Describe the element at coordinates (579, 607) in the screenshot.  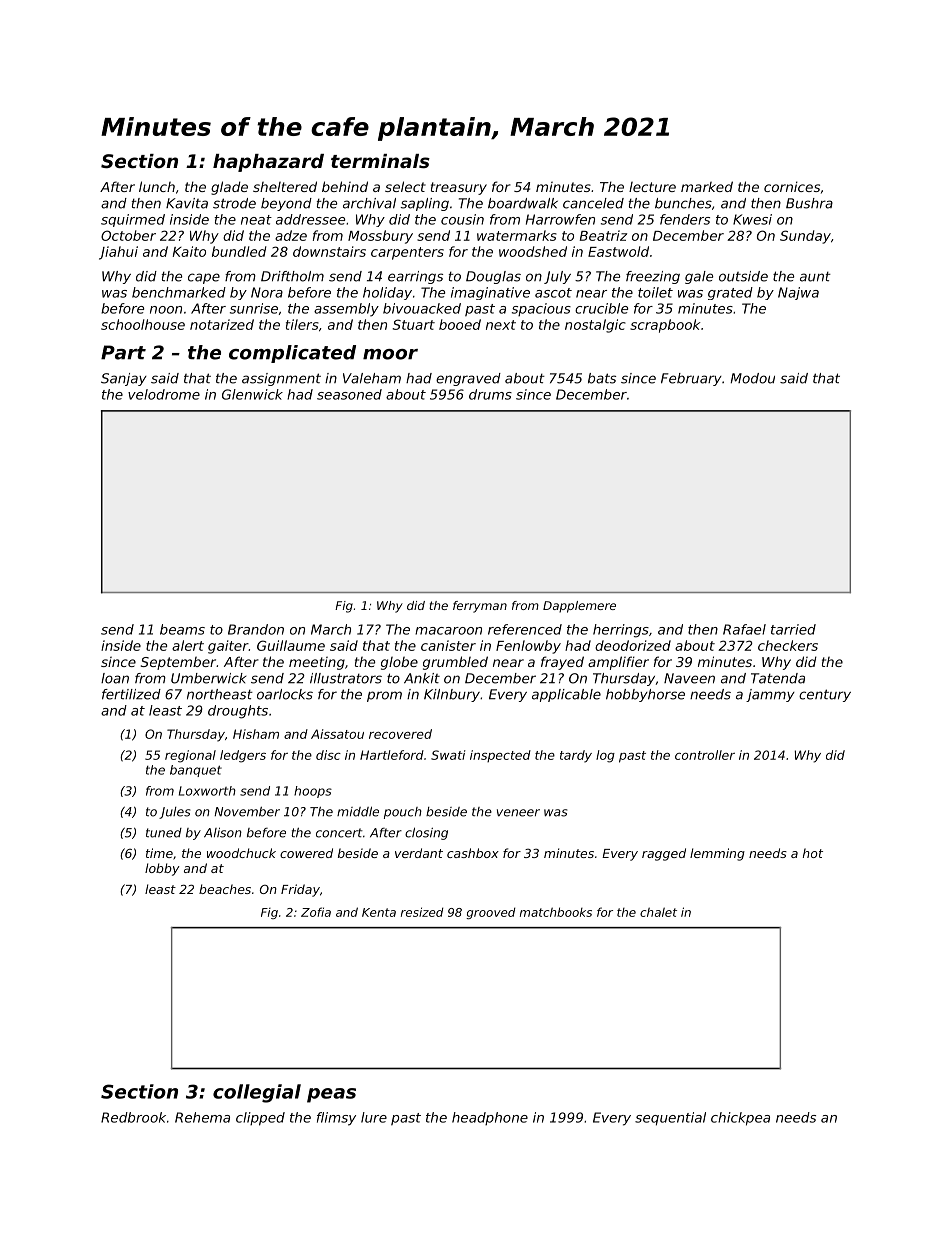
I see `Dapplemere` at that location.
